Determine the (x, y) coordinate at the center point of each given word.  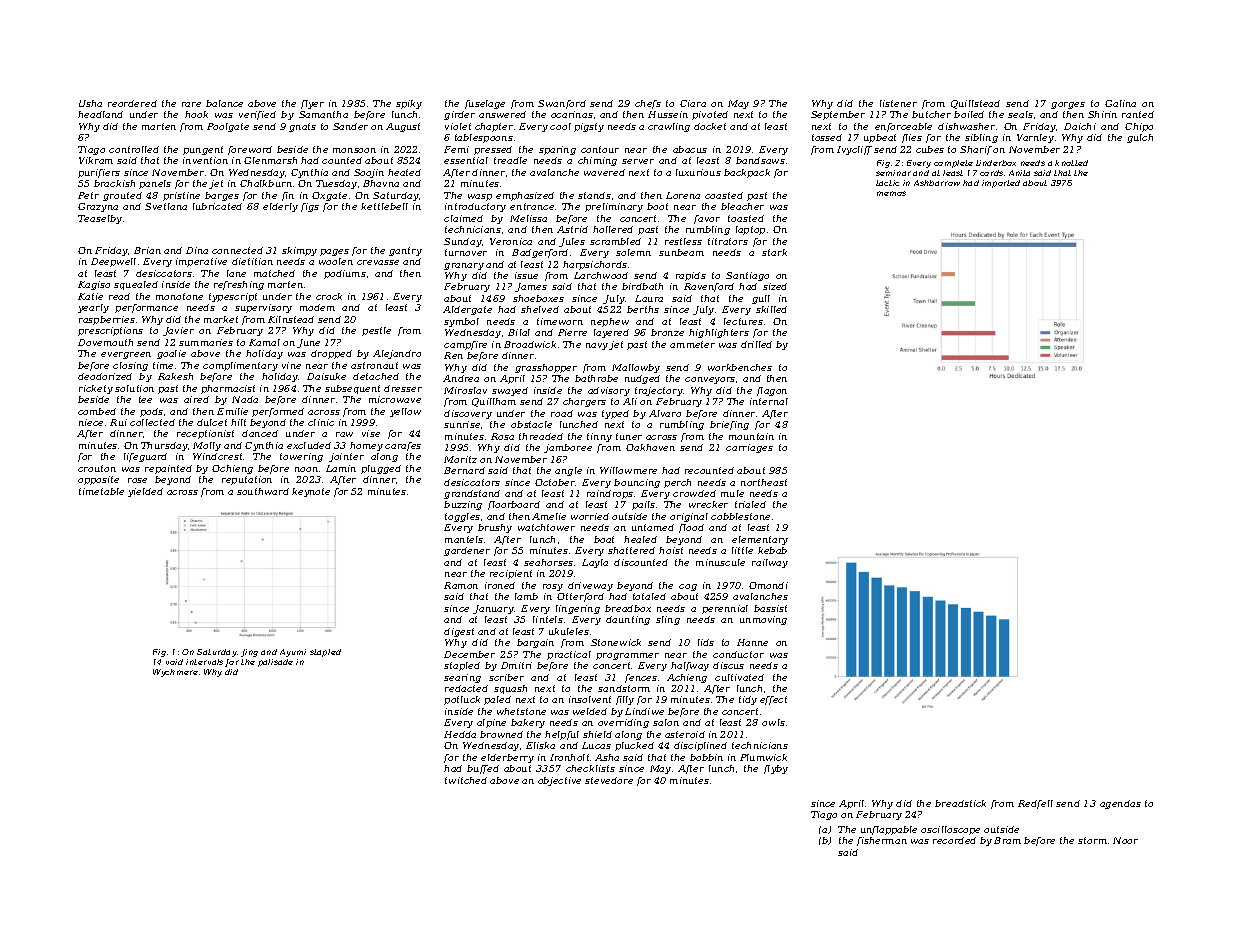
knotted (1071, 163)
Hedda (460, 734)
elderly (280, 207)
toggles (462, 517)
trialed (750, 504)
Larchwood (601, 275)
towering (301, 457)
